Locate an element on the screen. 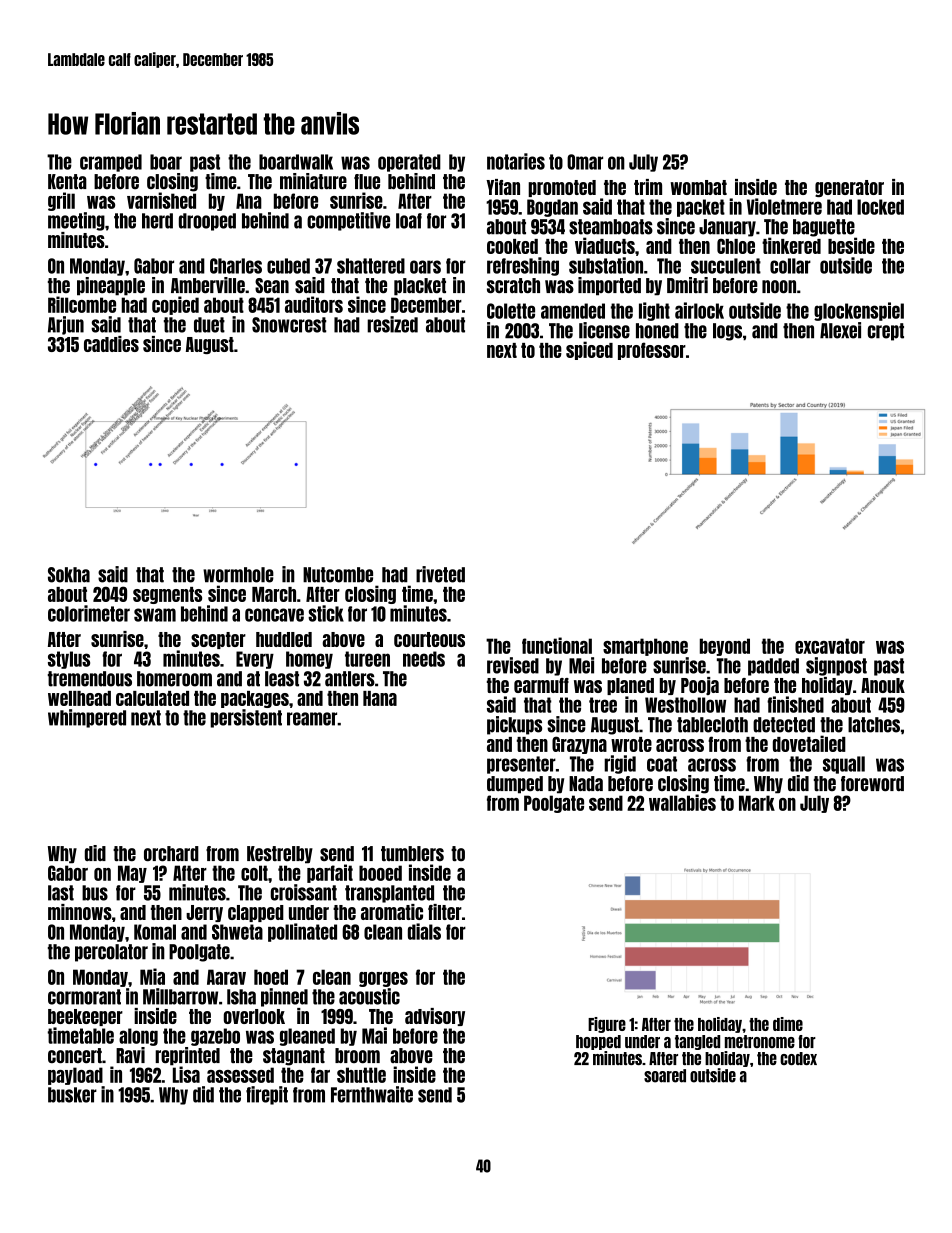 The image size is (952, 1233). busker is located at coordinates (72, 1095).
